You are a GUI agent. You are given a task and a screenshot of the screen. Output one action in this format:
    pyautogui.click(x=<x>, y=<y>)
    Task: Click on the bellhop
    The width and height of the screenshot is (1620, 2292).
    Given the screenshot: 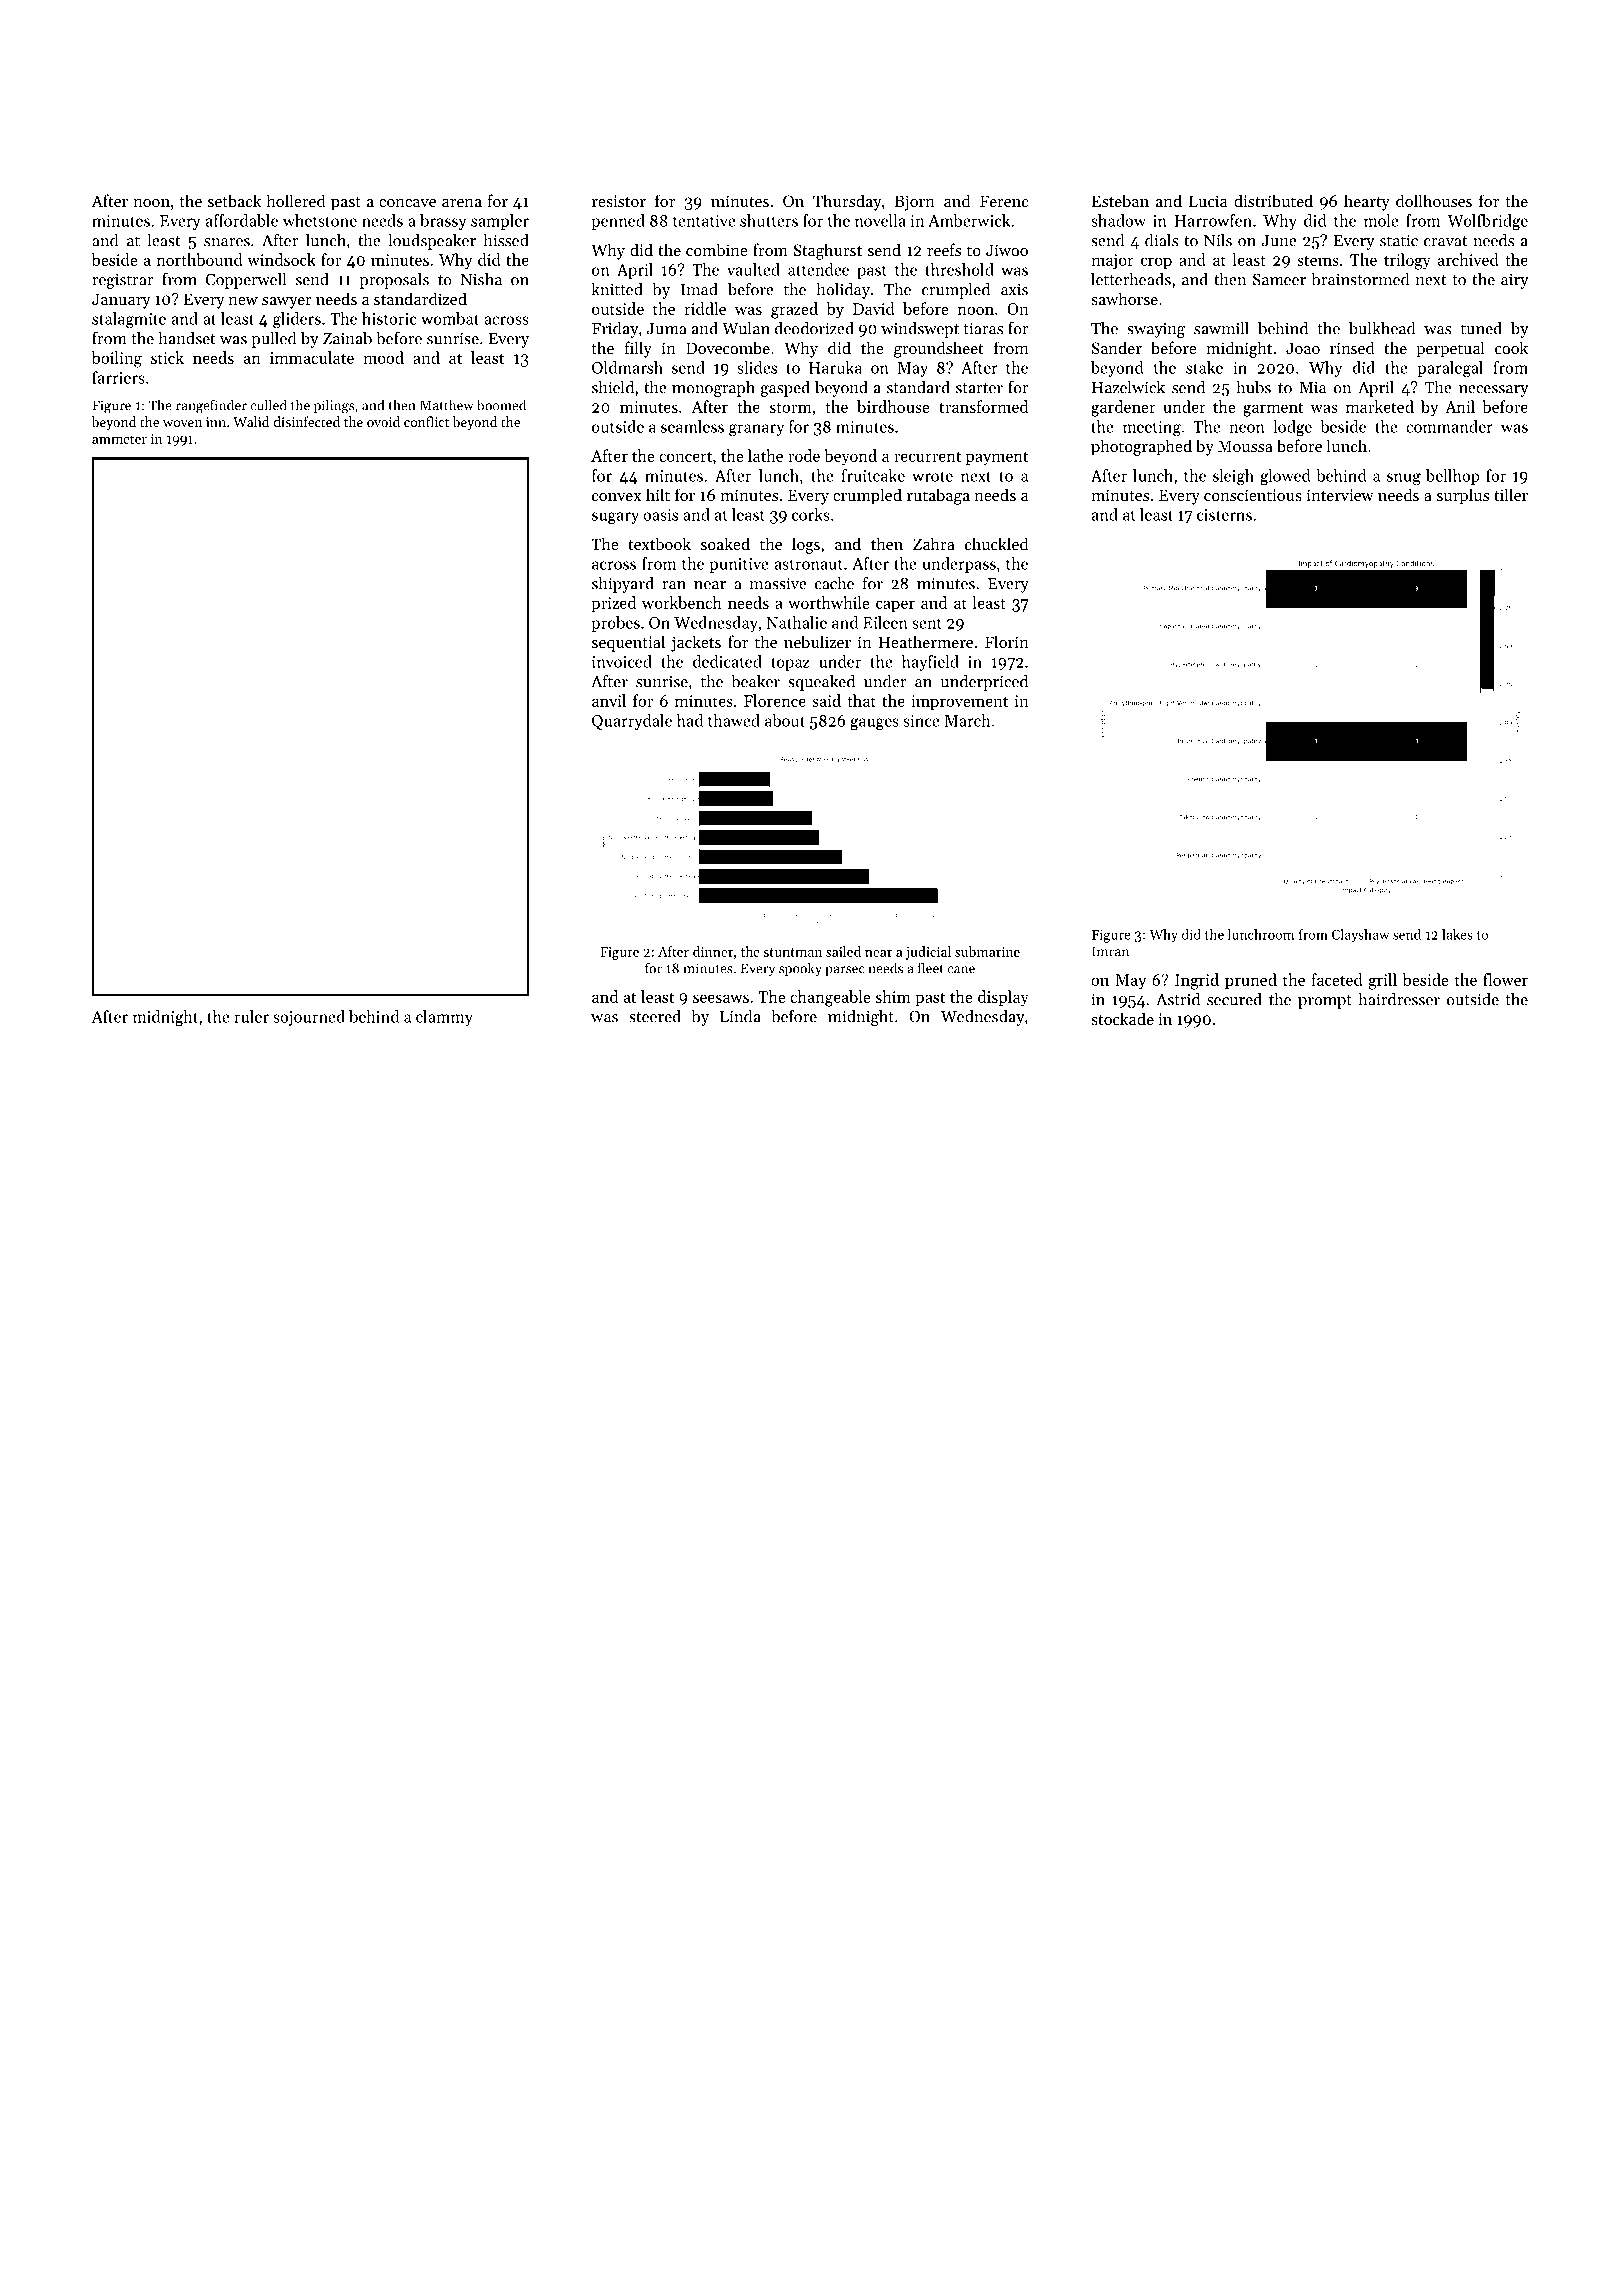 What is the action you would take?
    pyautogui.click(x=1453, y=477)
